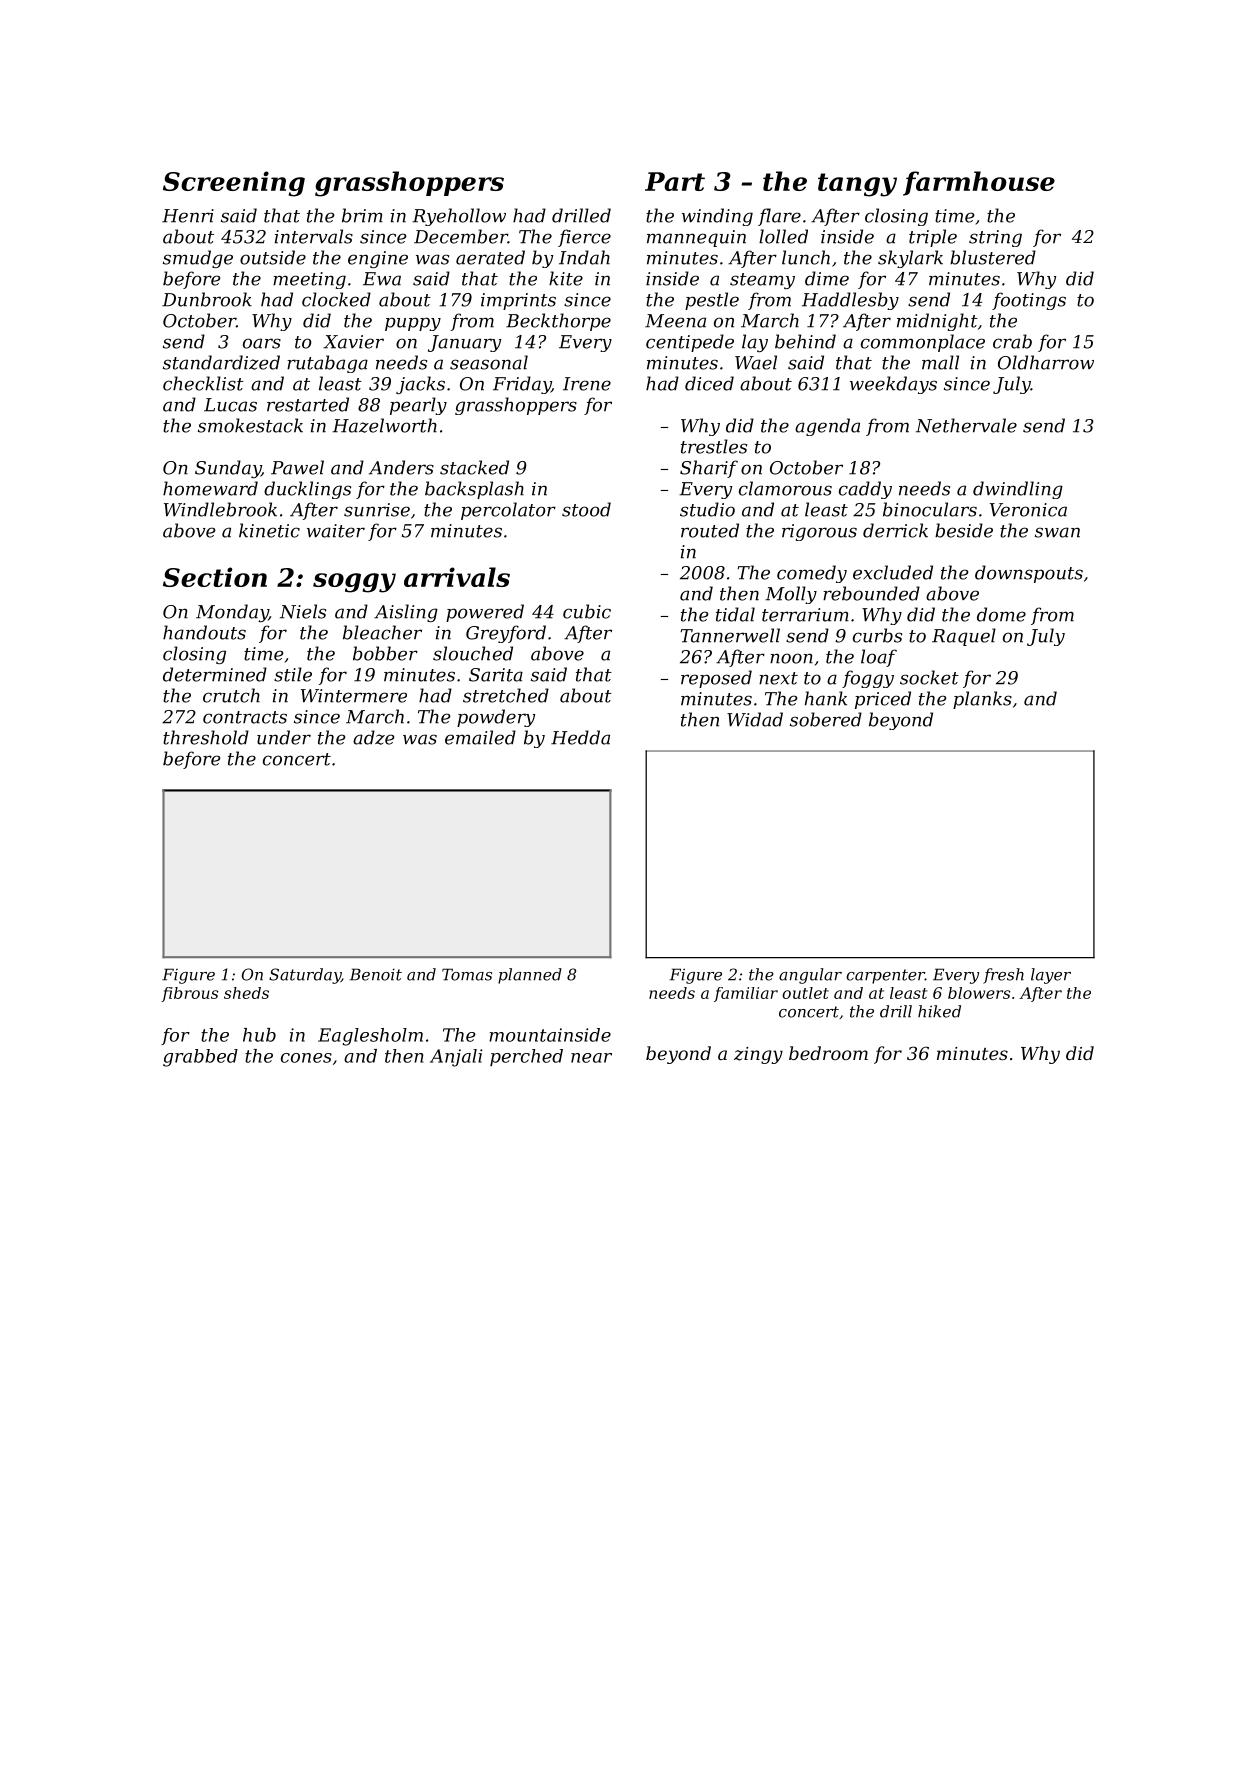  Describe the element at coordinates (1046, 362) in the screenshot. I see `Oldharrow` at that location.
